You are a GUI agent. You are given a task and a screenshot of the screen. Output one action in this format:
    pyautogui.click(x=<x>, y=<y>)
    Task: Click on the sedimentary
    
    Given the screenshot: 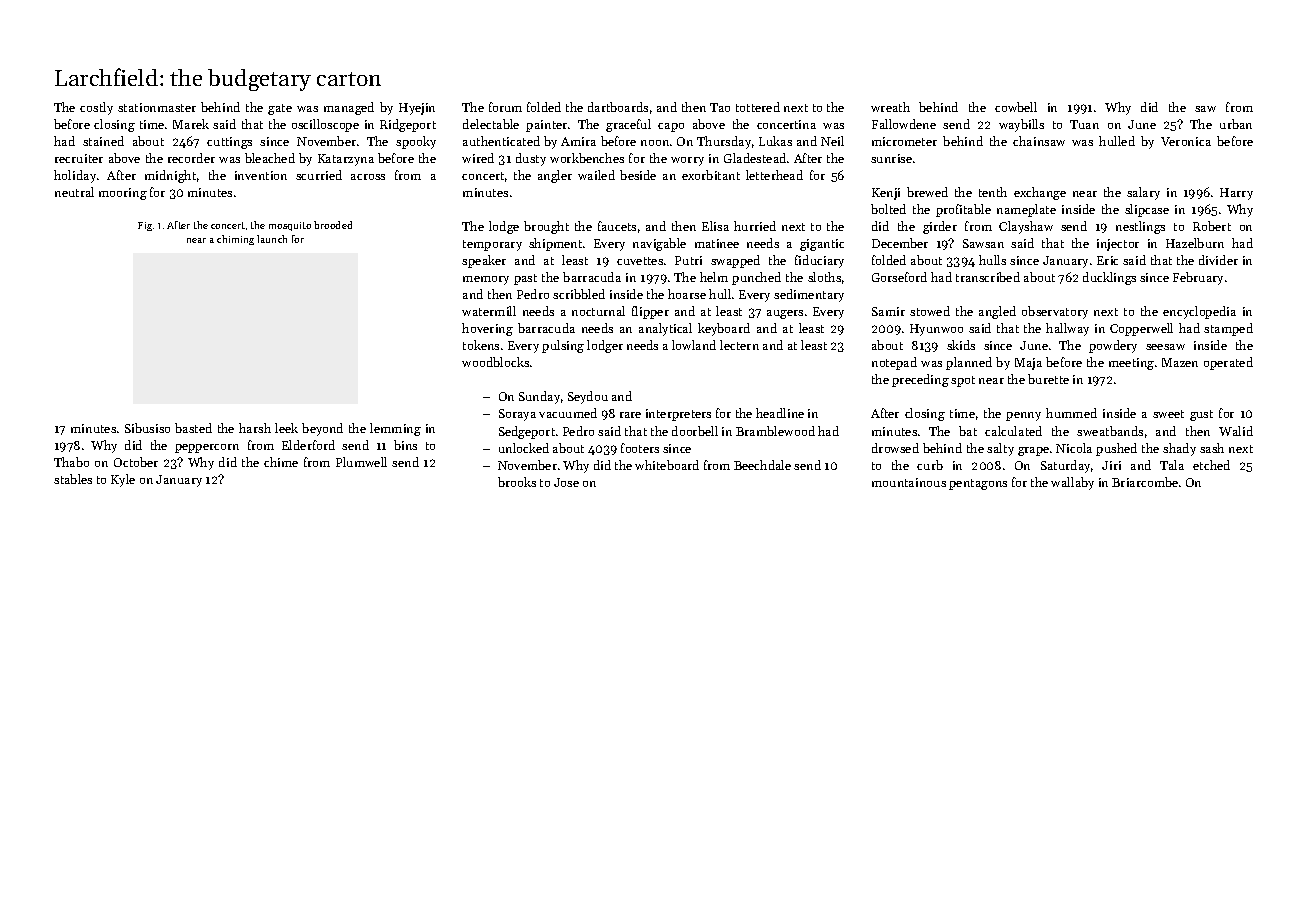 What is the action you would take?
    pyautogui.click(x=809, y=295)
